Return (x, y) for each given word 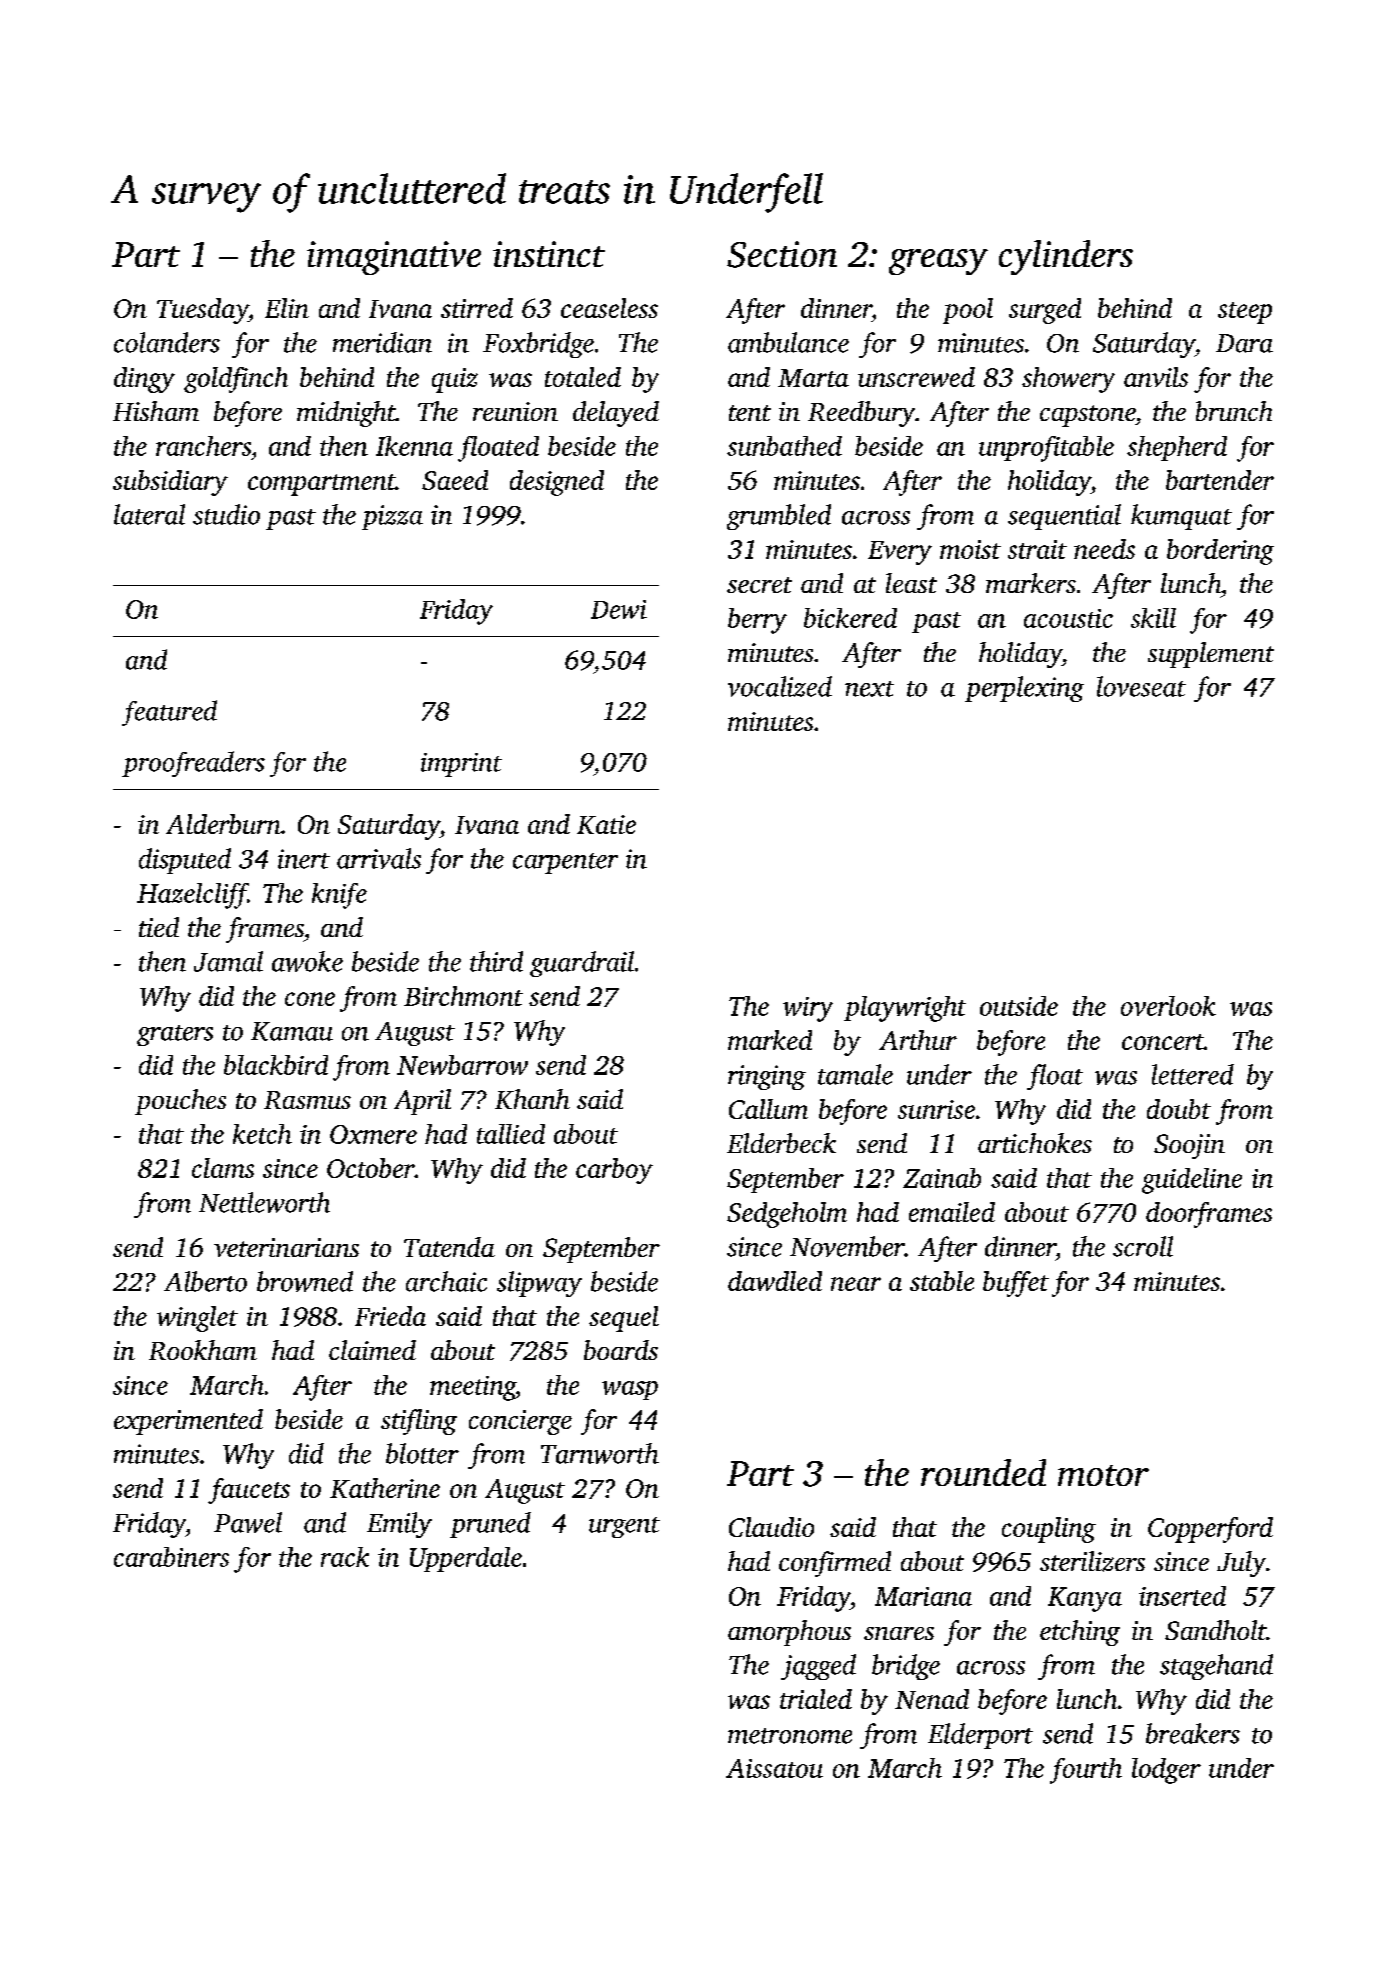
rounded (983, 1472)
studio (226, 514)
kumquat (1181, 517)
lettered (1193, 1074)
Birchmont (463, 996)
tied (159, 927)
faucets (249, 1491)
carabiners (171, 1557)
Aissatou (774, 1768)
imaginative (394, 258)
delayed (616, 414)
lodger (1166, 1771)
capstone (1087, 416)
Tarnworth (600, 1453)
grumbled (779, 517)
